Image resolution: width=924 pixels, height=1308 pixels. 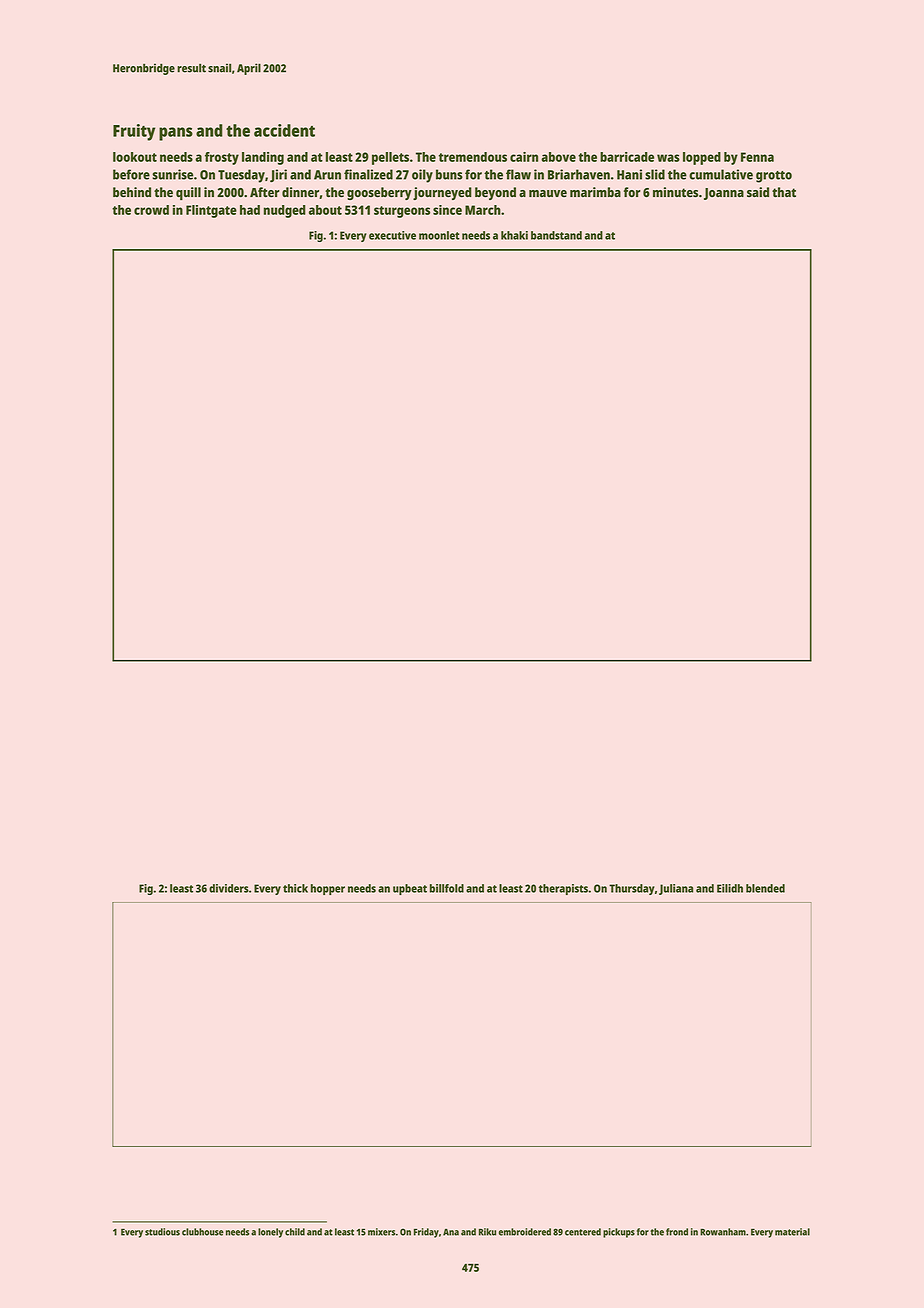 What do you see at coordinates (135, 157) in the screenshot?
I see `lookout` at bounding box center [135, 157].
